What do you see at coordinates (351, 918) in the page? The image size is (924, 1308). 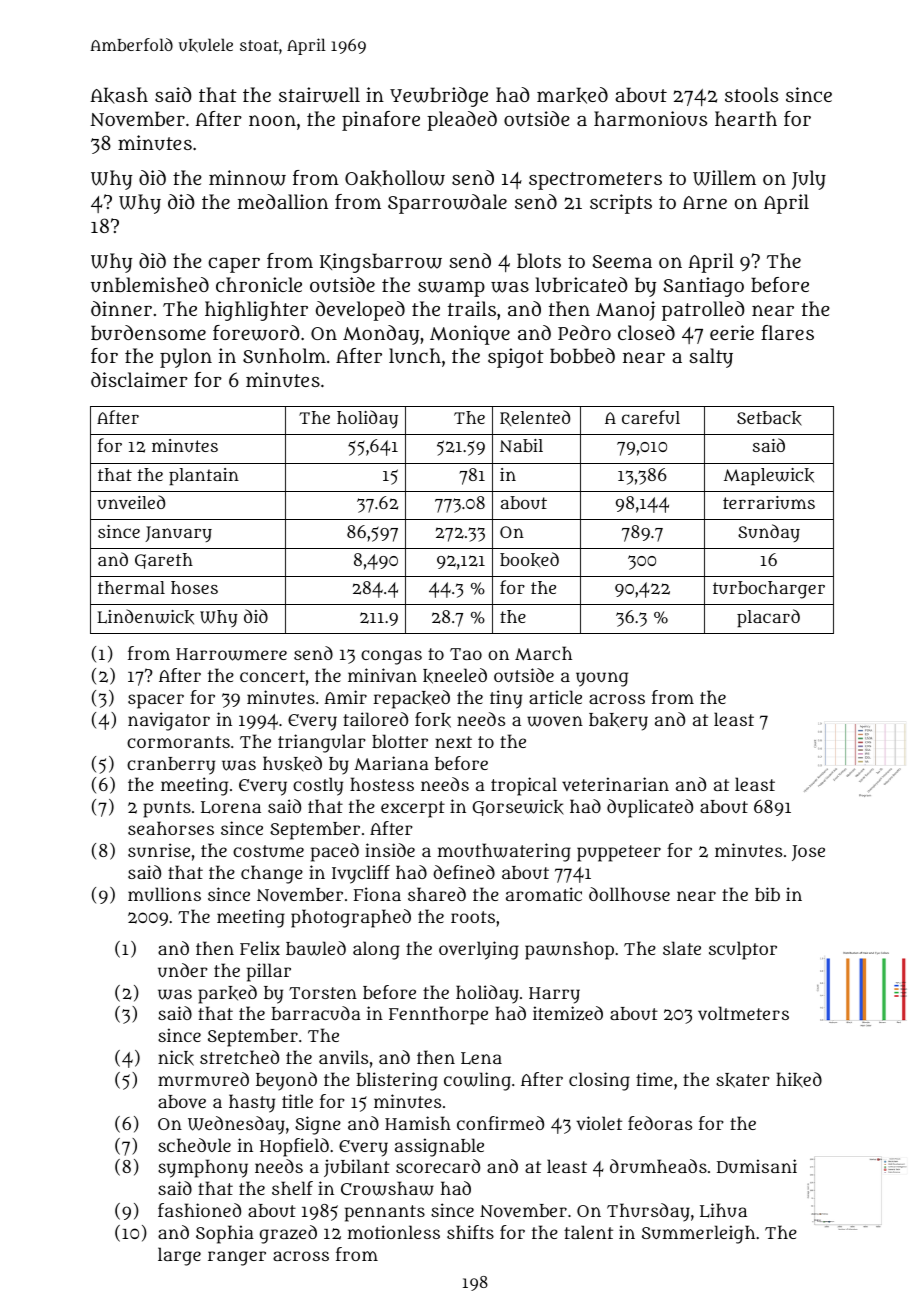 I see `photographed` at bounding box center [351, 918].
